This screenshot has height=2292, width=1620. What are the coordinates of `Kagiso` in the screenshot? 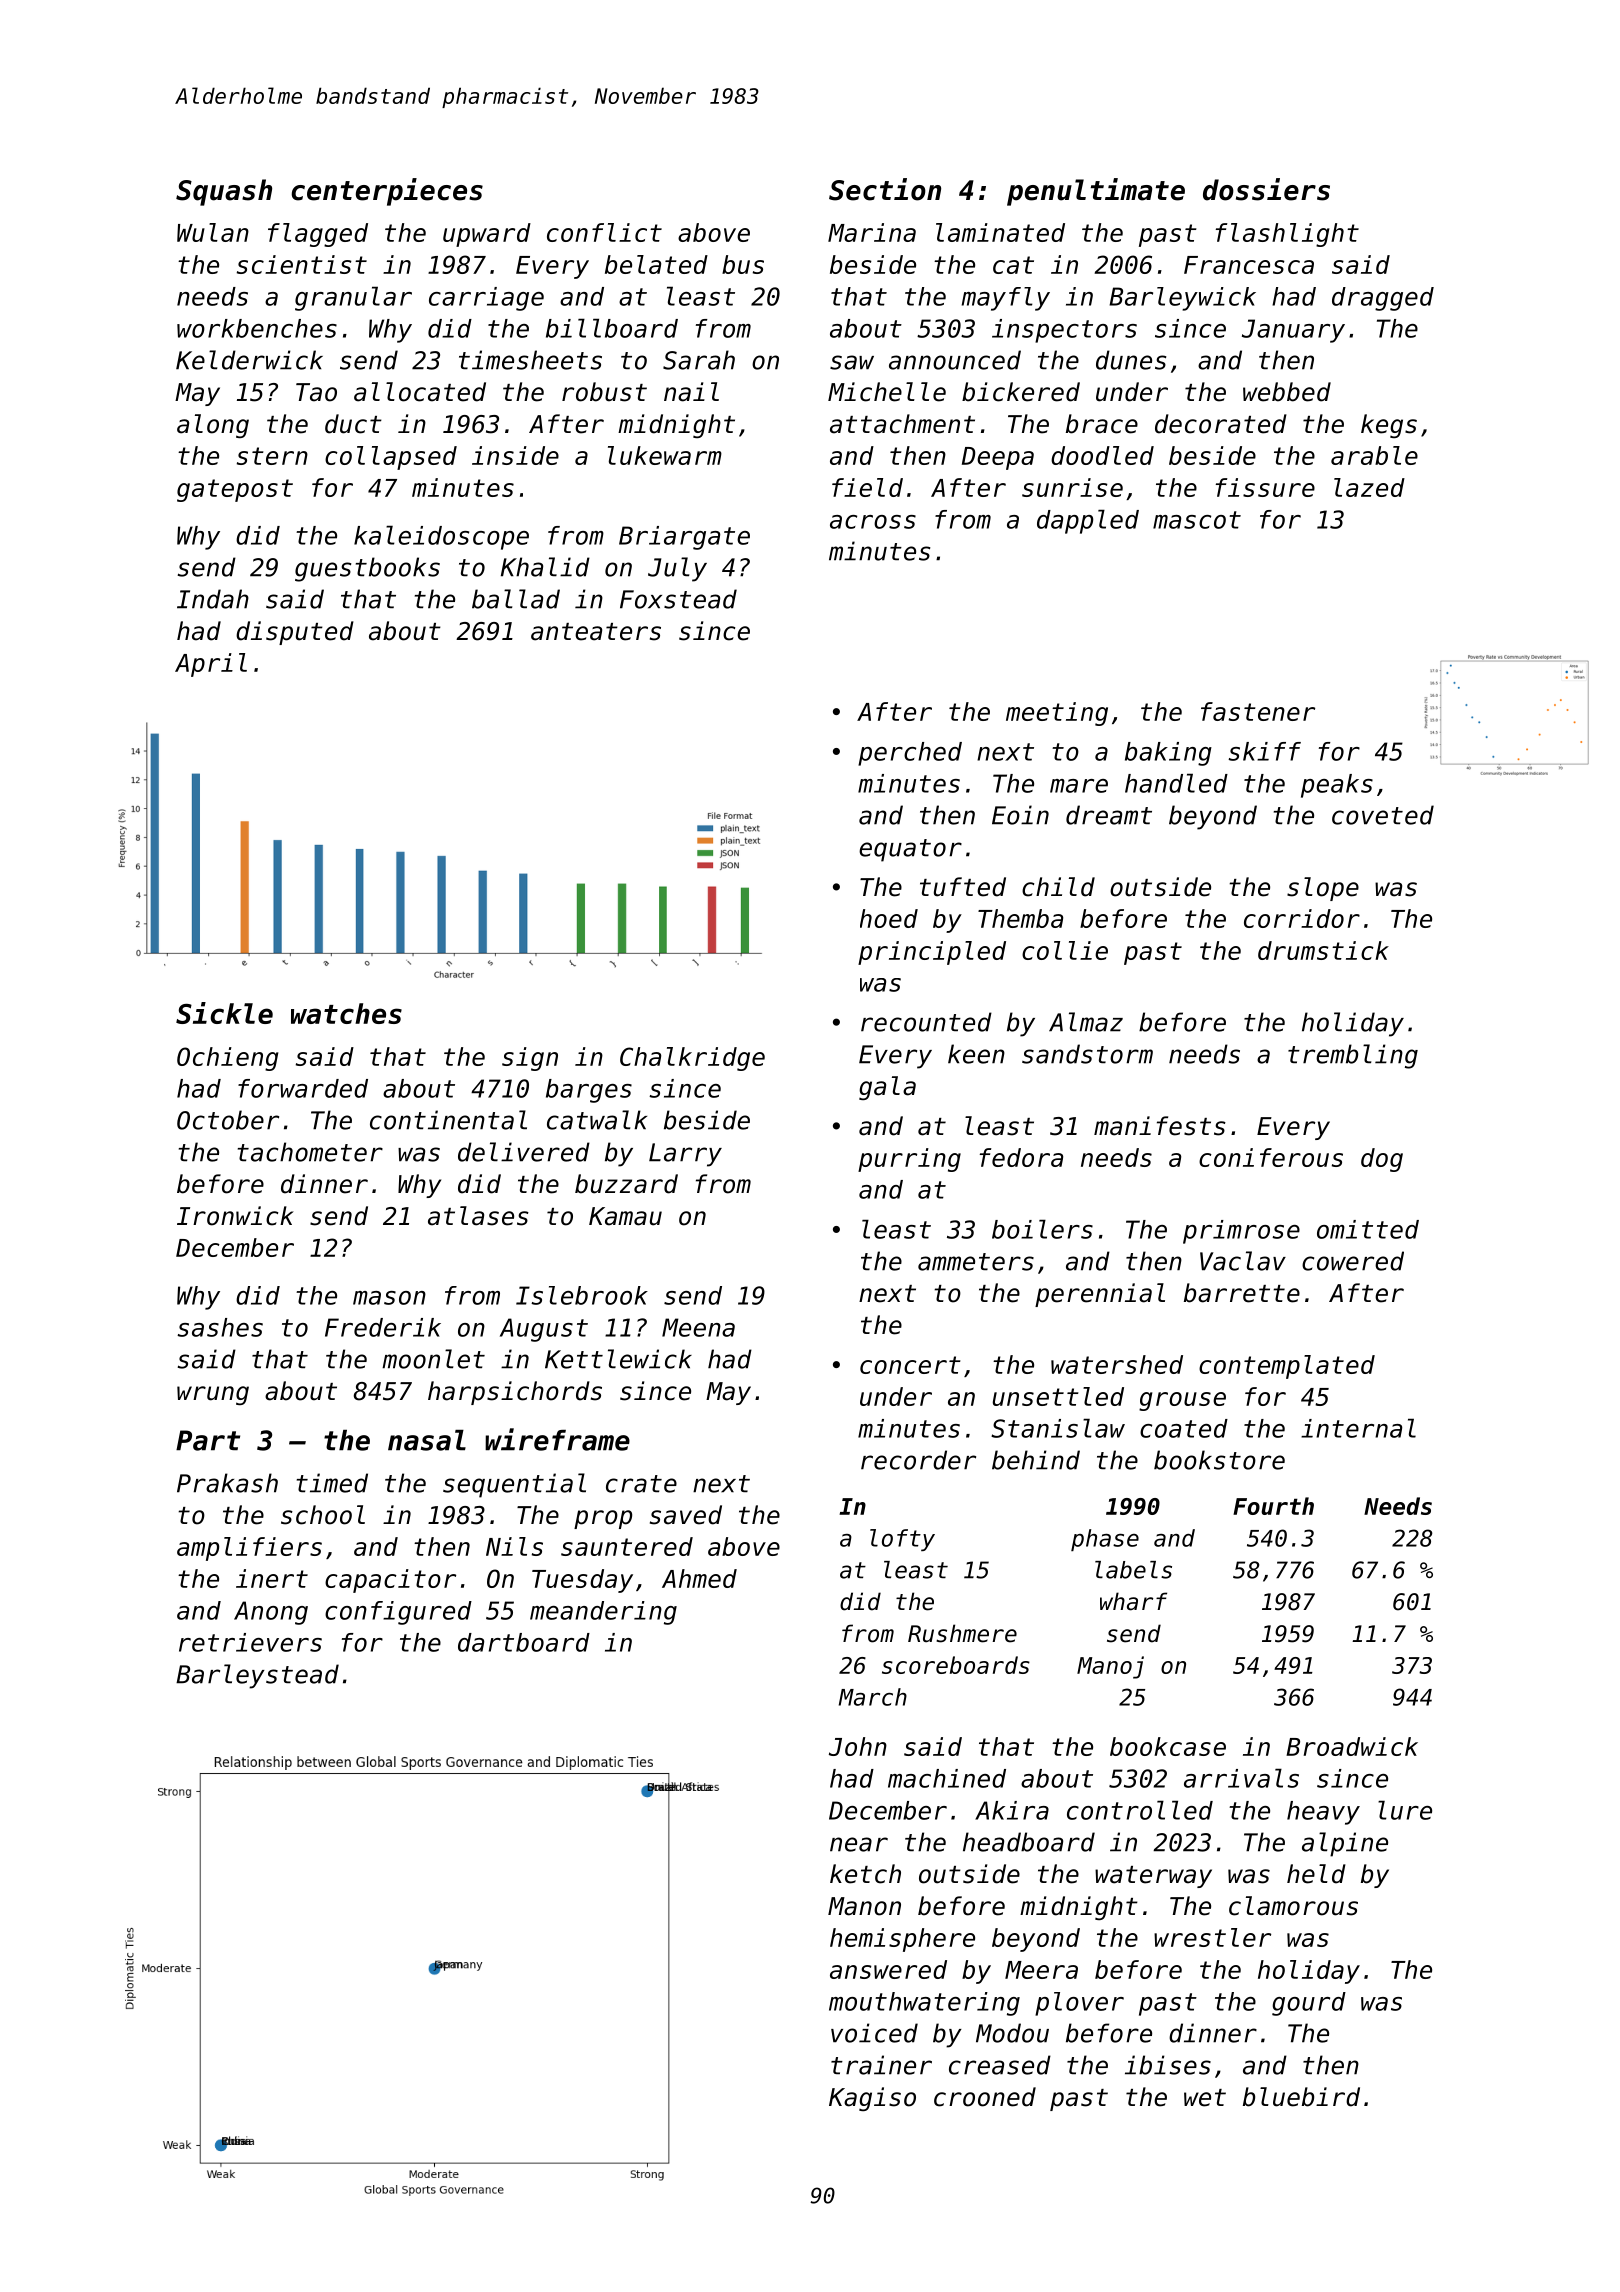 It's located at (872, 2099).
